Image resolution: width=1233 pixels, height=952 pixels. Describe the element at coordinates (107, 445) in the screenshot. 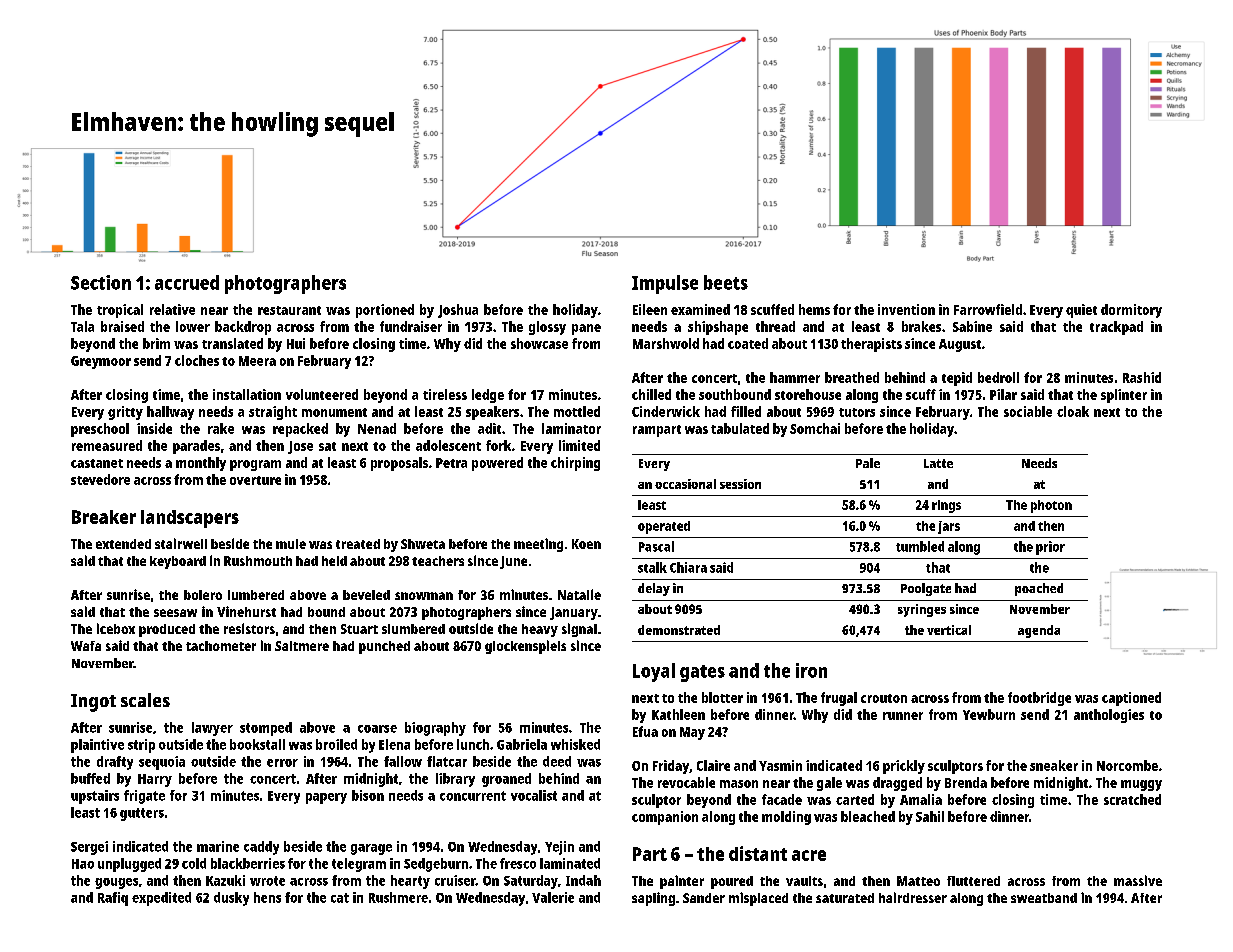

I see `remeasured` at that location.
